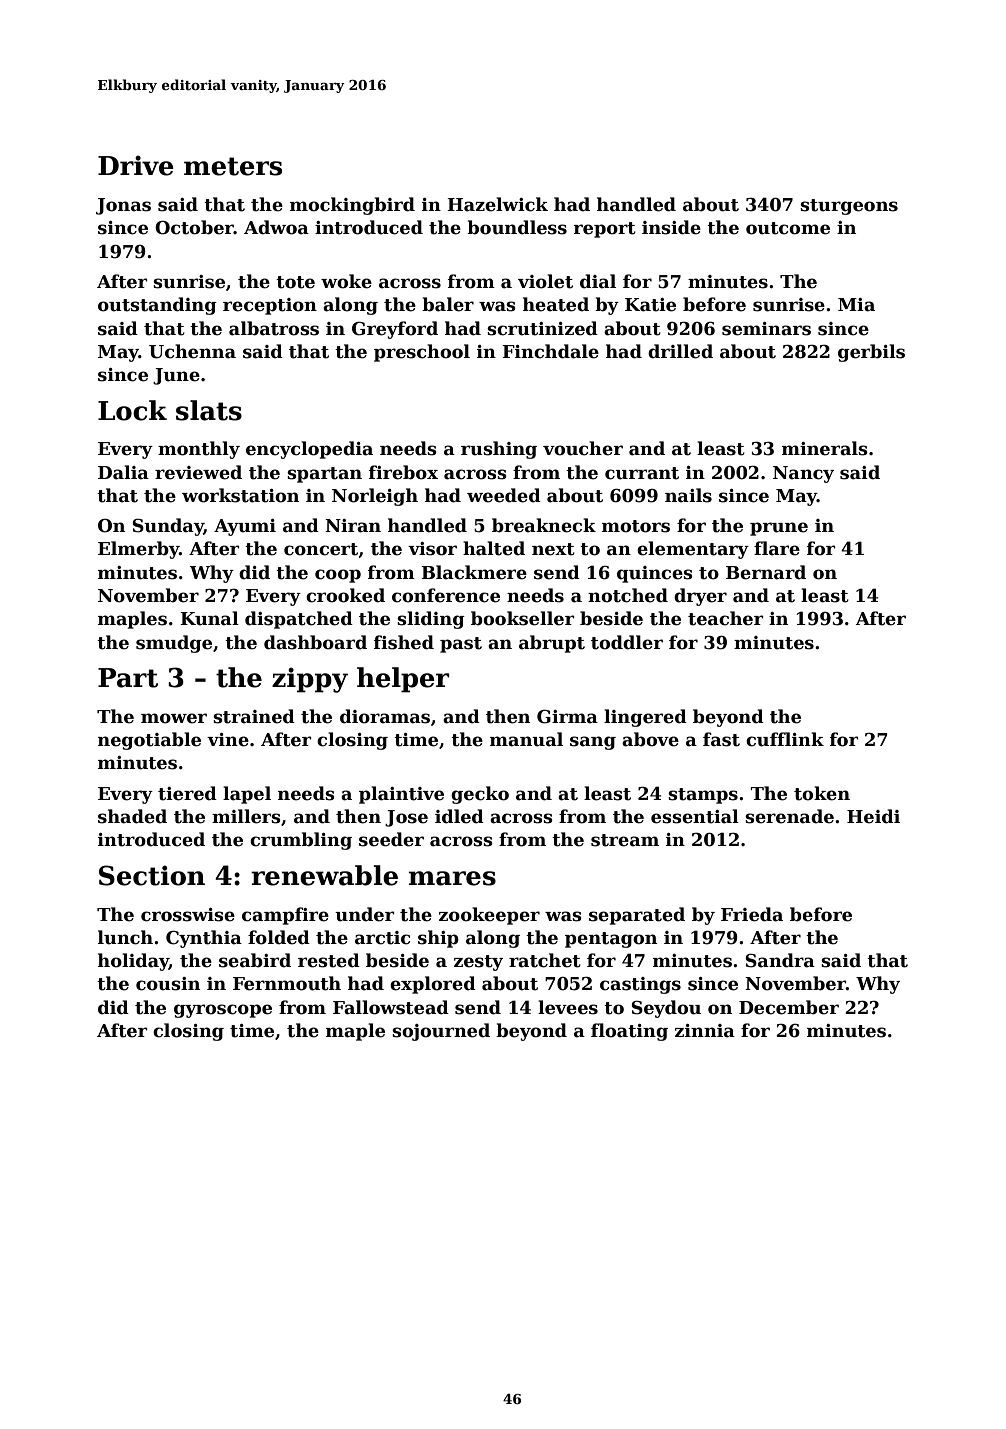  I want to click on Sunday, so click(168, 527).
